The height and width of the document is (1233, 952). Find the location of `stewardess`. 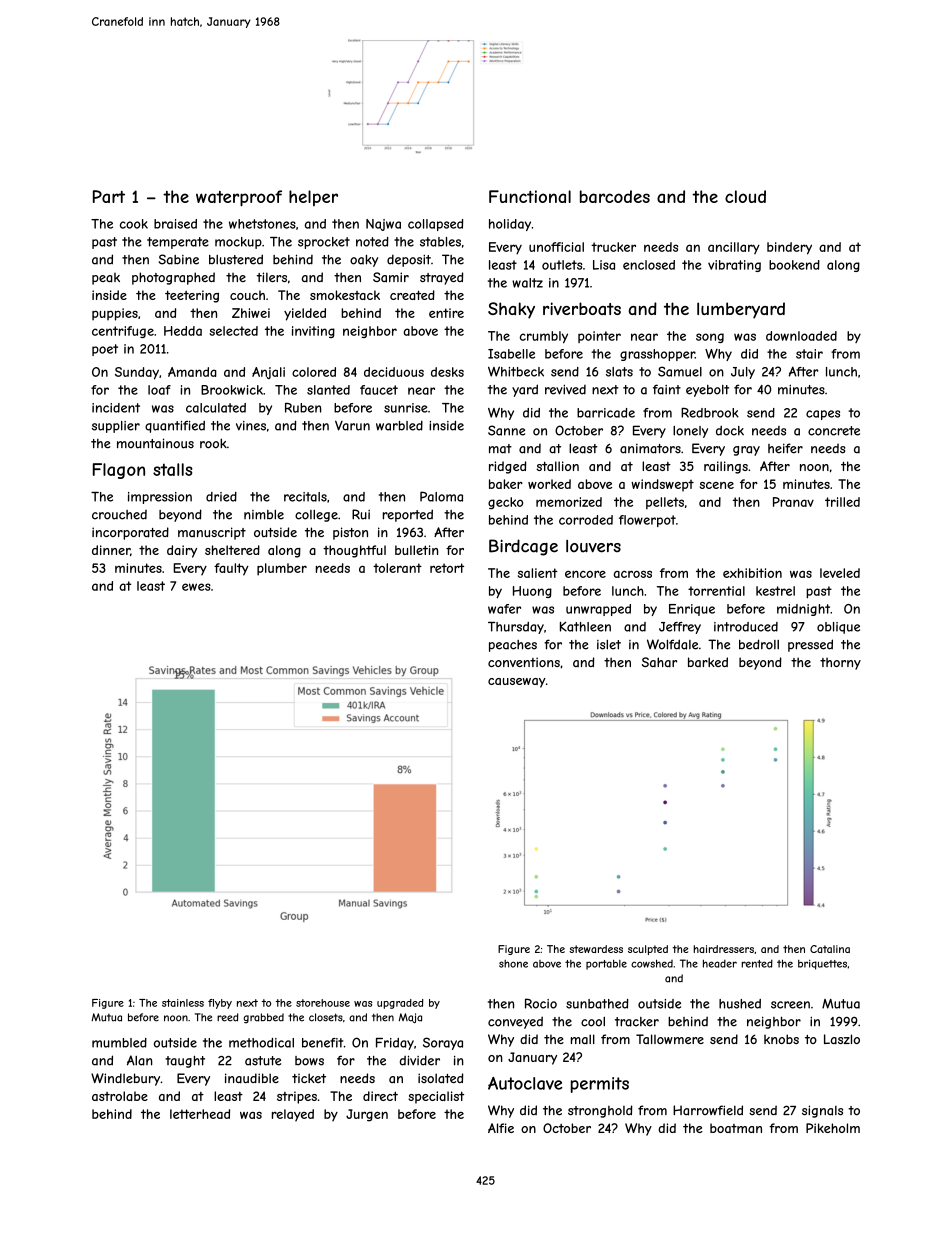

stewardess is located at coordinates (596, 949).
